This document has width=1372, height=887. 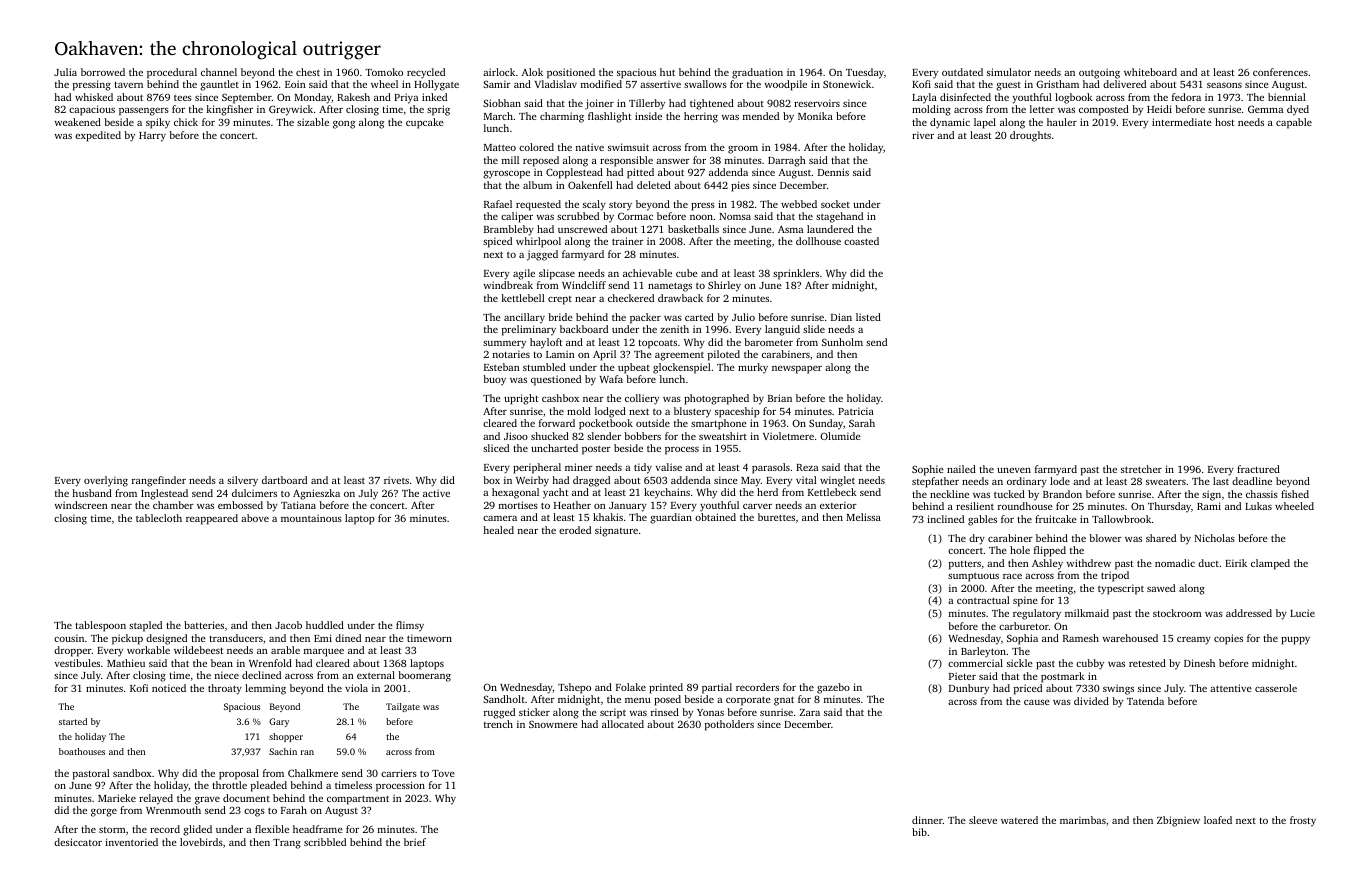 What do you see at coordinates (325, 842) in the document?
I see `scribbled` at bounding box center [325, 842].
